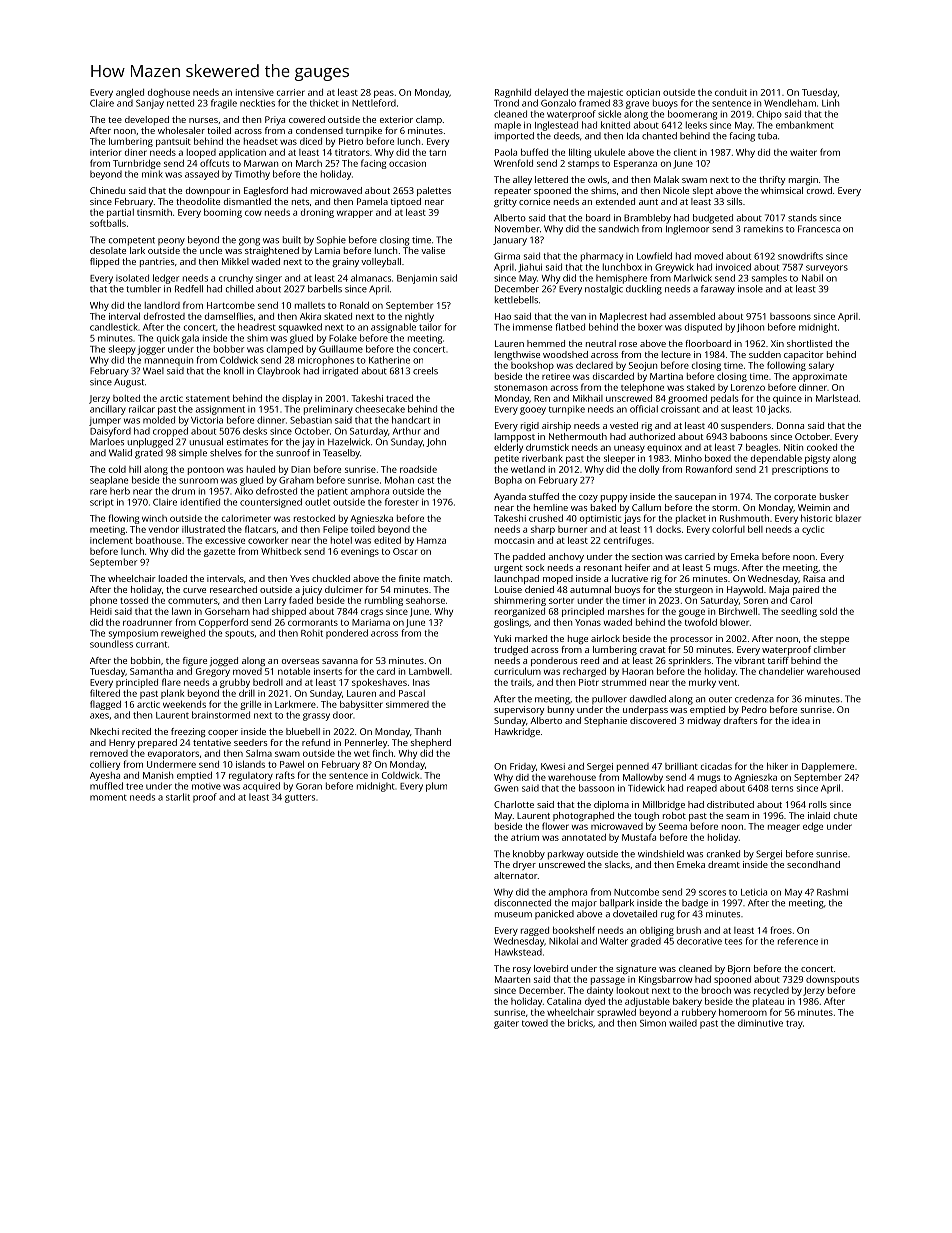 This document has width=952, height=1233. What do you see at coordinates (224, 661) in the document?
I see `jogged` at bounding box center [224, 661].
